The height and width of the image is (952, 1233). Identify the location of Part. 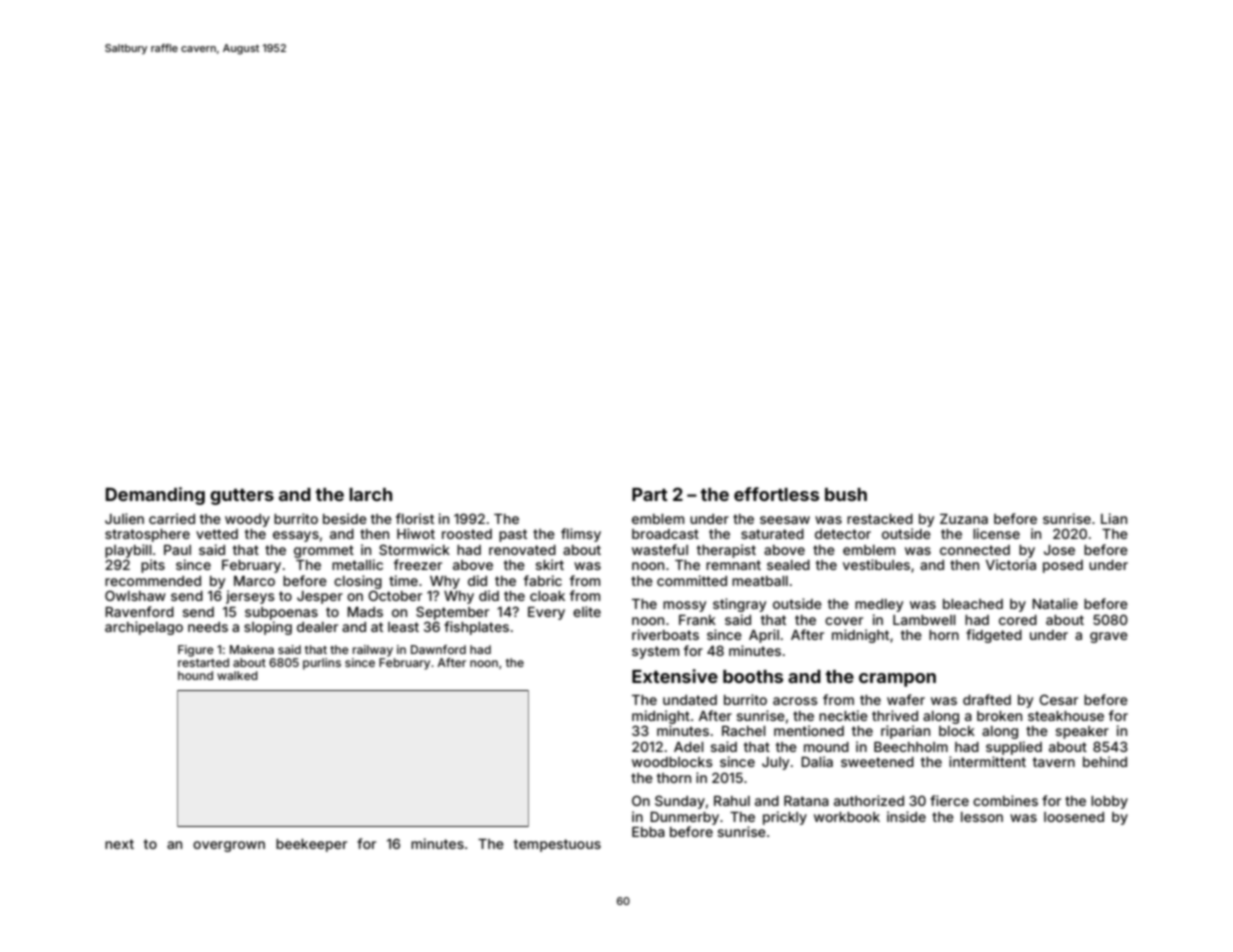
(650, 494).
